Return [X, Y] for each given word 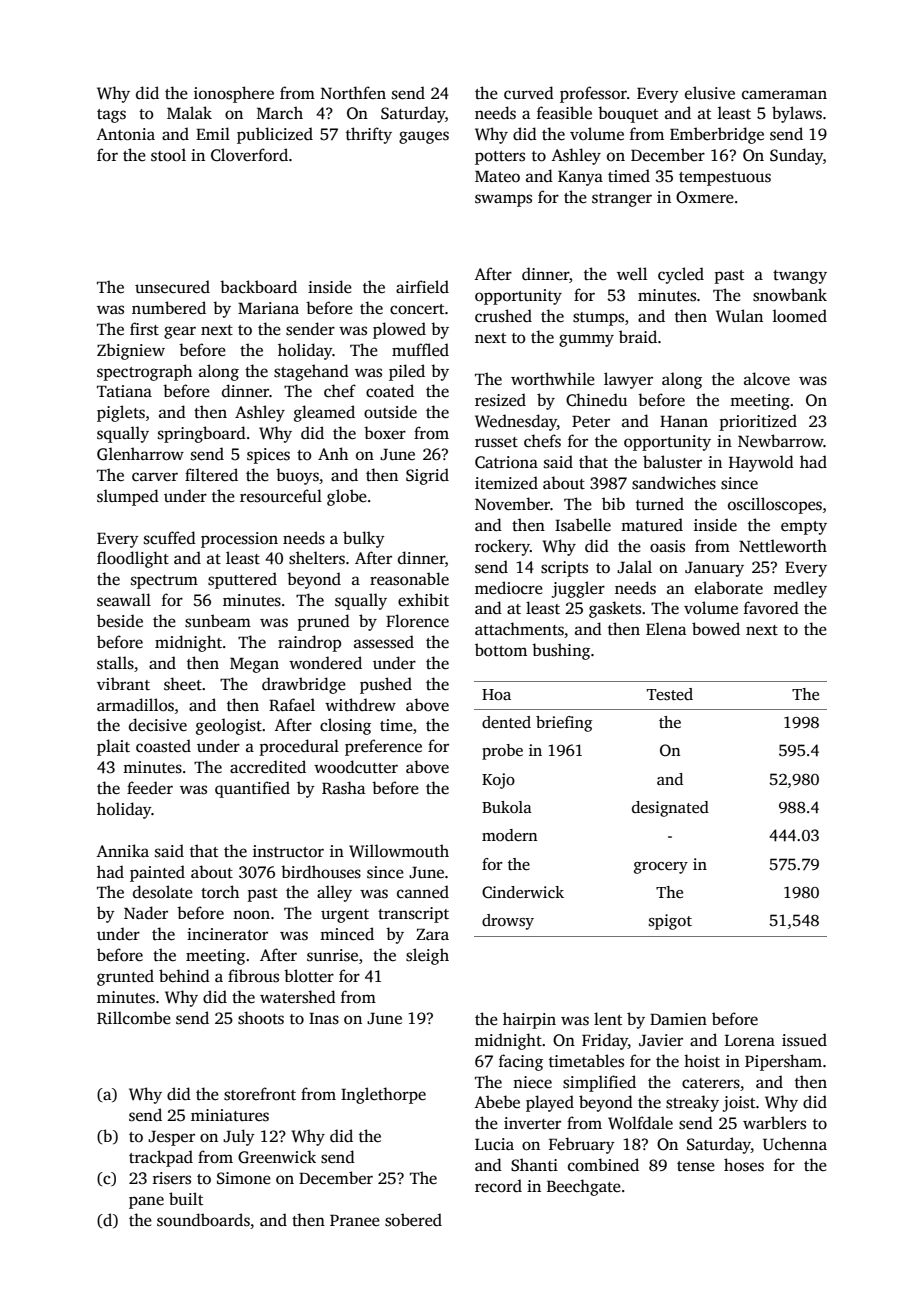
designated [670, 809]
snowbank [790, 295]
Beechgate [584, 1187]
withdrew [360, 705]
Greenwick [277, 1157]
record [498, 1186]
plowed [399, 330]
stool [168, 155]
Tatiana [124, 391]
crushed [503, 316]
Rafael [292, 705]
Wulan [739, 315]
